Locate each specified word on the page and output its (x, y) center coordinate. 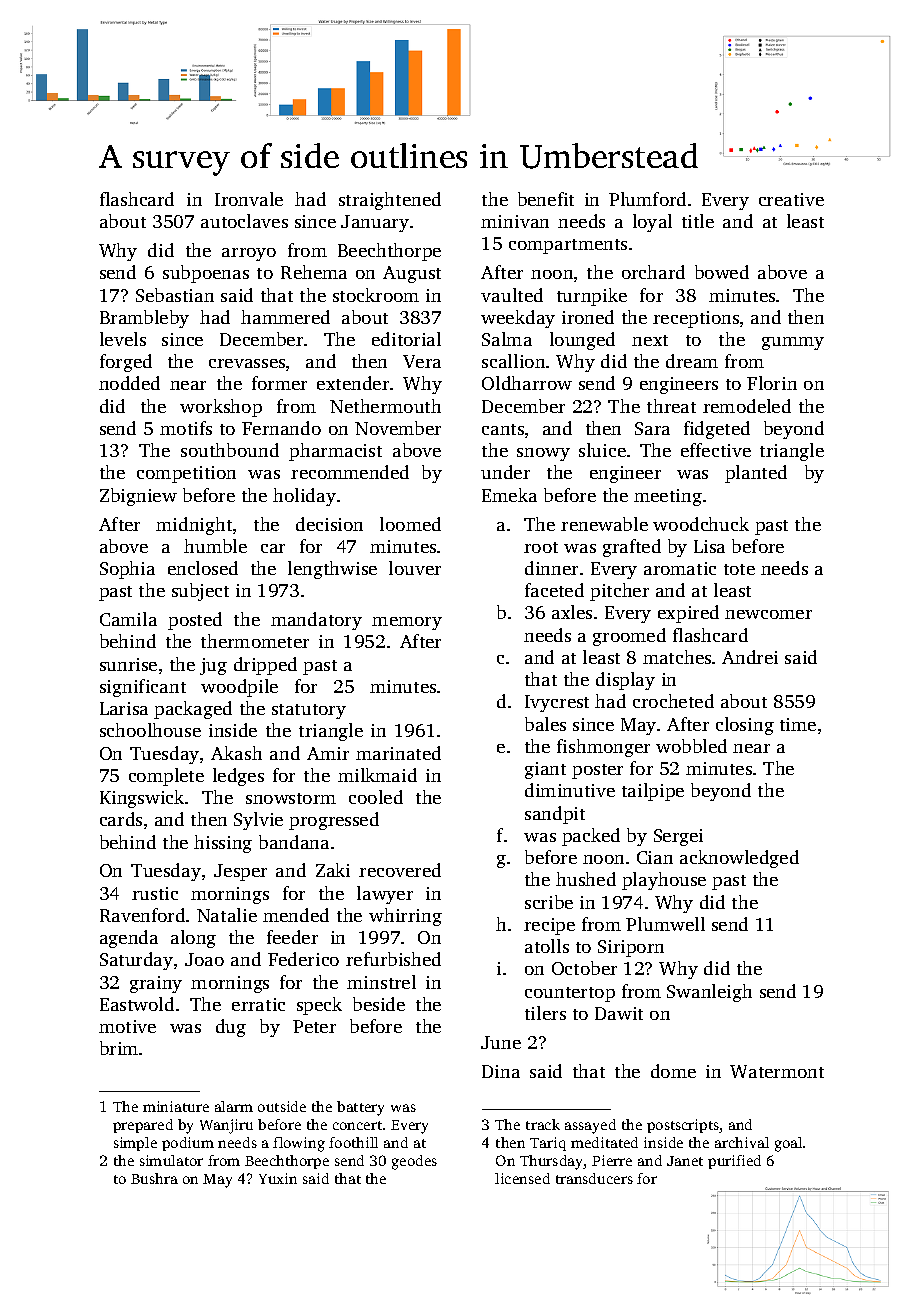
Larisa (124, 708)
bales (545, 724)
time (798, 724)
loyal (652, 223)
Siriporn (631, 948)
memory (407, 623)
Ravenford (142, 915)
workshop (221, 408)
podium (188, 1144)
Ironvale (249, 199)
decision (329, 524)
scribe (549, 902)
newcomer (768, 614)
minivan (515, 221)
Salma (507, 339)
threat (671, 406)
